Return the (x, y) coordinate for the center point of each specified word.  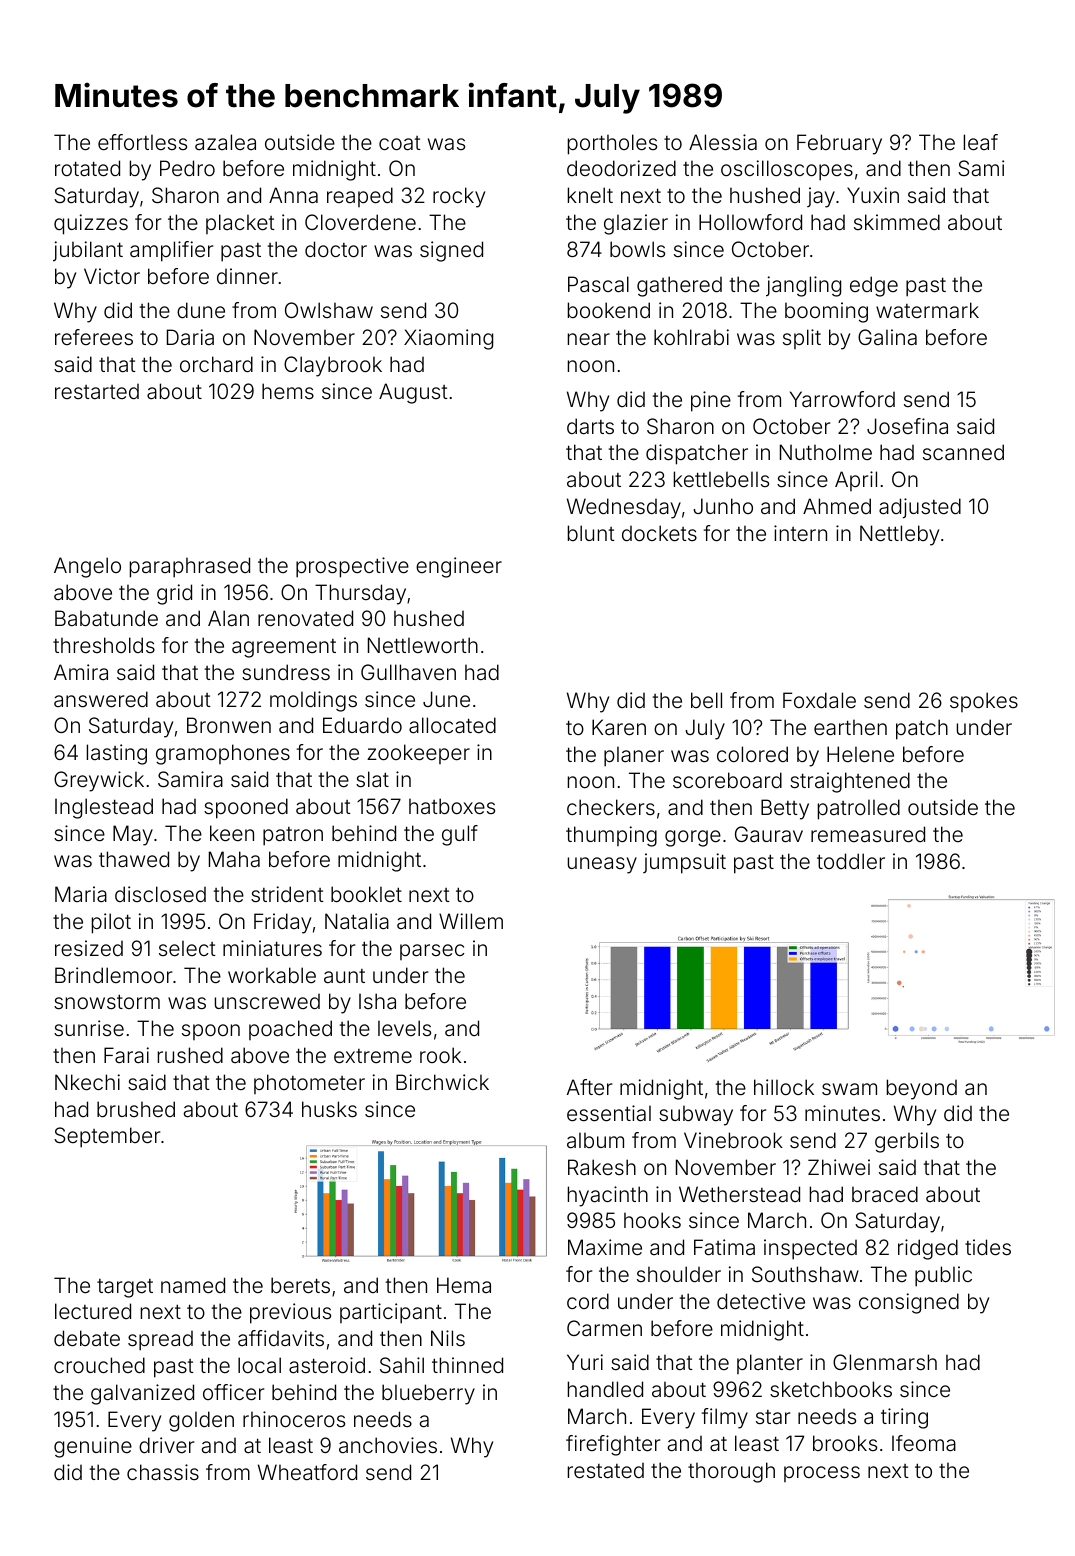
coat (400, 143)
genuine (93, 1447)
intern (800, 533)
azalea (225, 142)
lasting (117, 754)
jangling (803, 286)
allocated (452, 725)
